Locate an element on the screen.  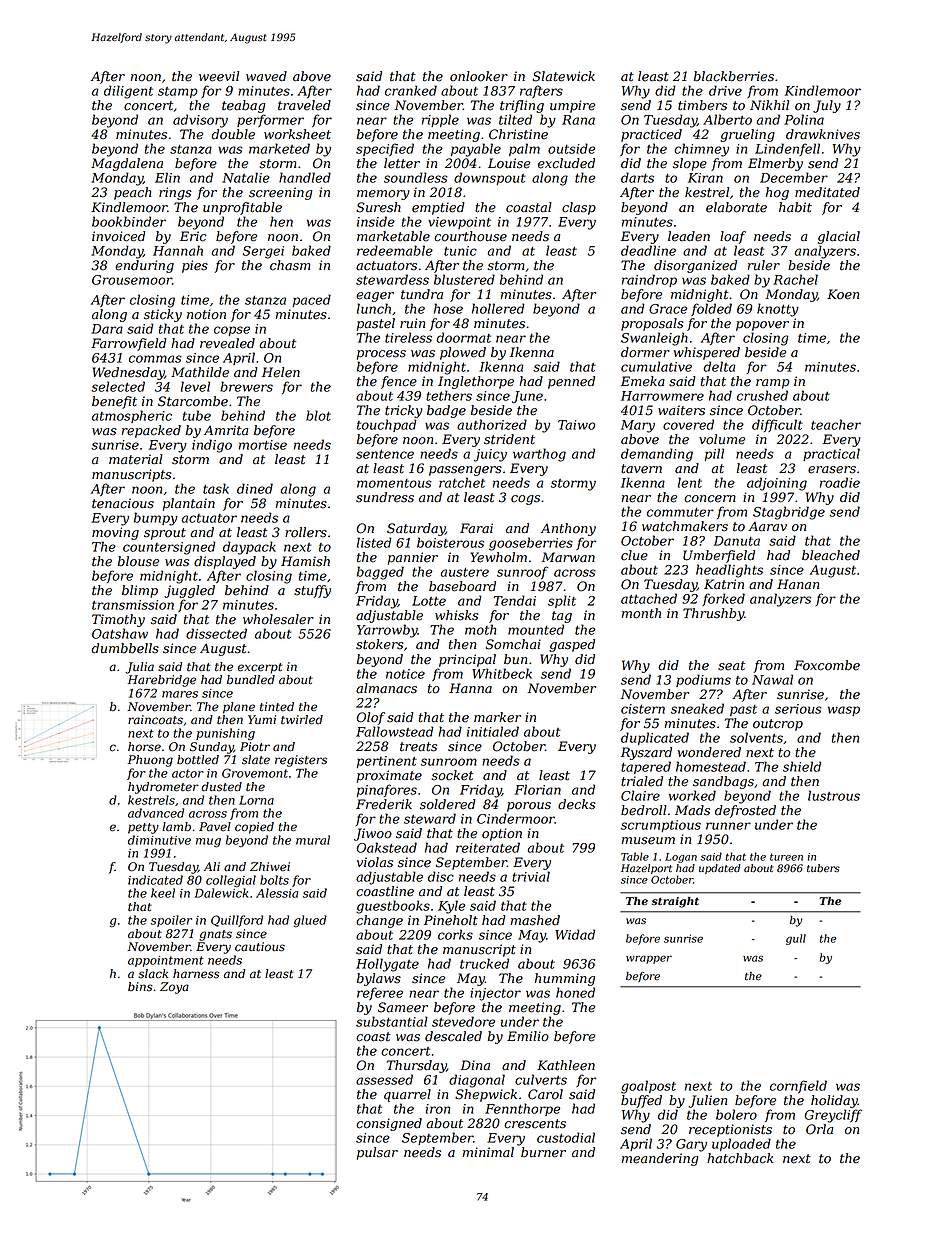
onlooker is located at coordinates (479, 76).
